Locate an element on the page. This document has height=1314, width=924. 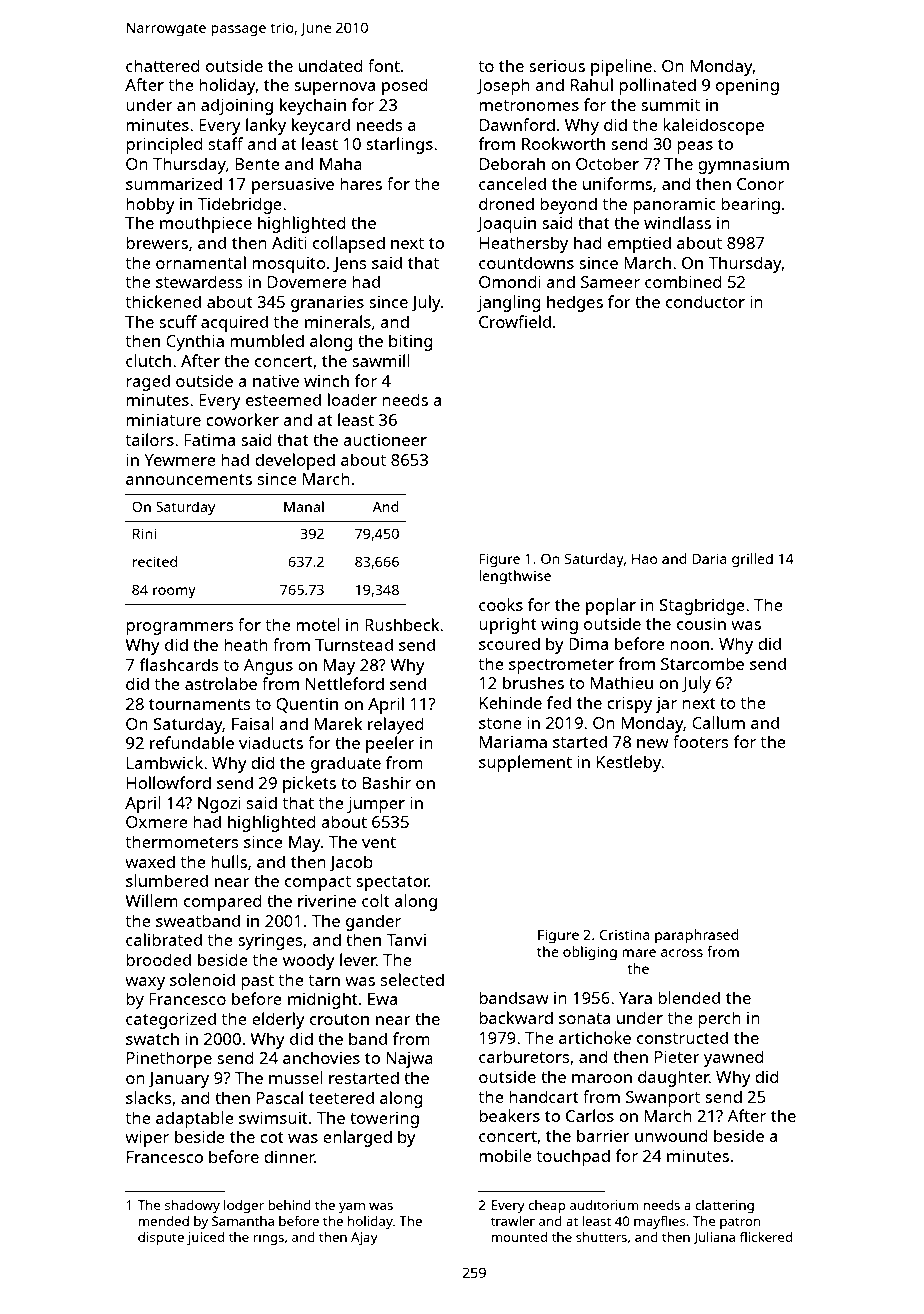
Bente is located at coordinates (257, 164).
